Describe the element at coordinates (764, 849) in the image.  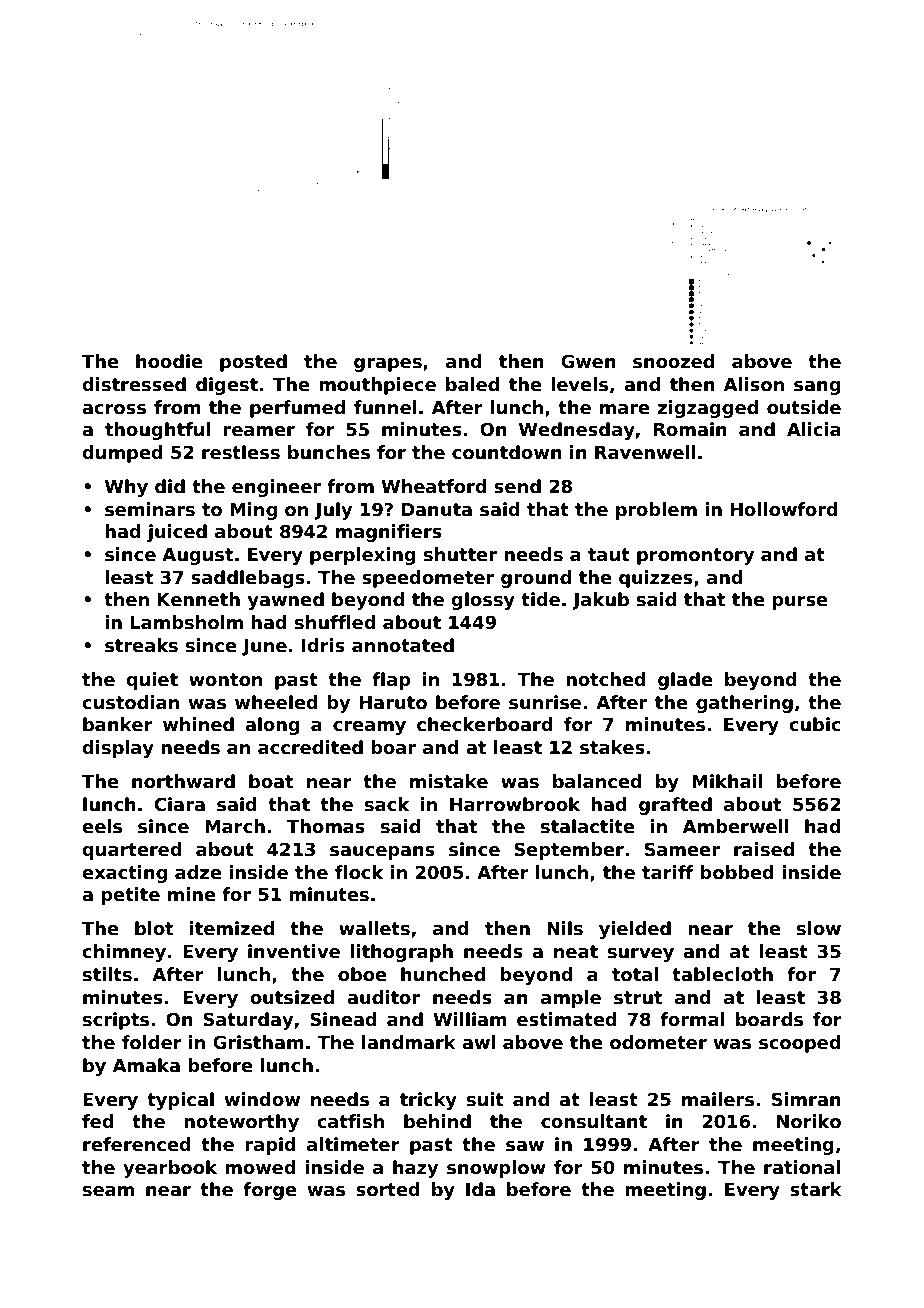
I see `raised` at that location.
